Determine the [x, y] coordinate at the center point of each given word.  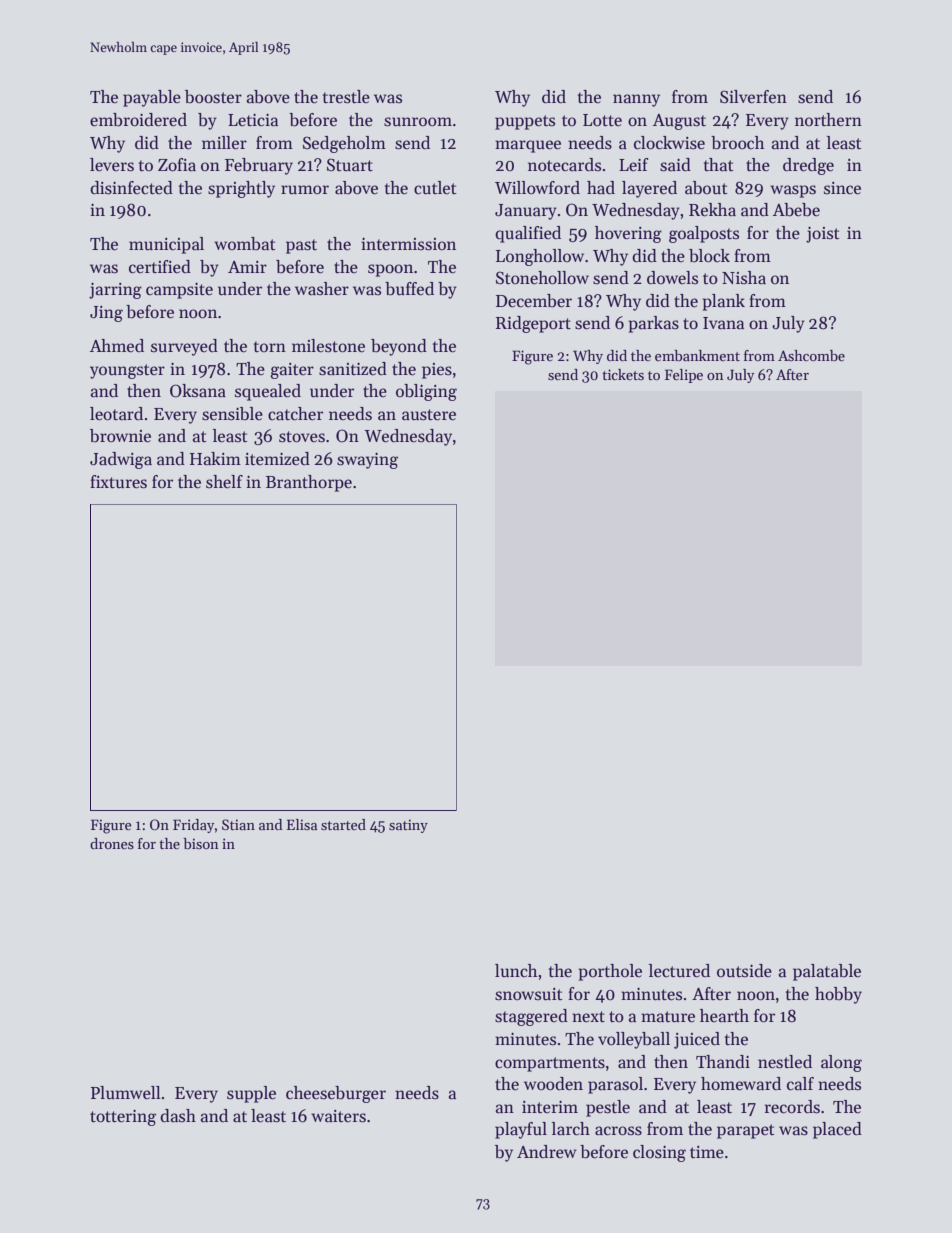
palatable [827, 972]
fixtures [118, 482]
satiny [408, 826]
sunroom [418, 122]
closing [659, 1153]
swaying [367, 461]
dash [178, 1116]
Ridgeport [533, 324]
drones [112, 843]
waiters [338, 1116]
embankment [697, 355]
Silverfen [753, 97]
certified [160, 267]
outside [744, 971]
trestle [346, 97]
